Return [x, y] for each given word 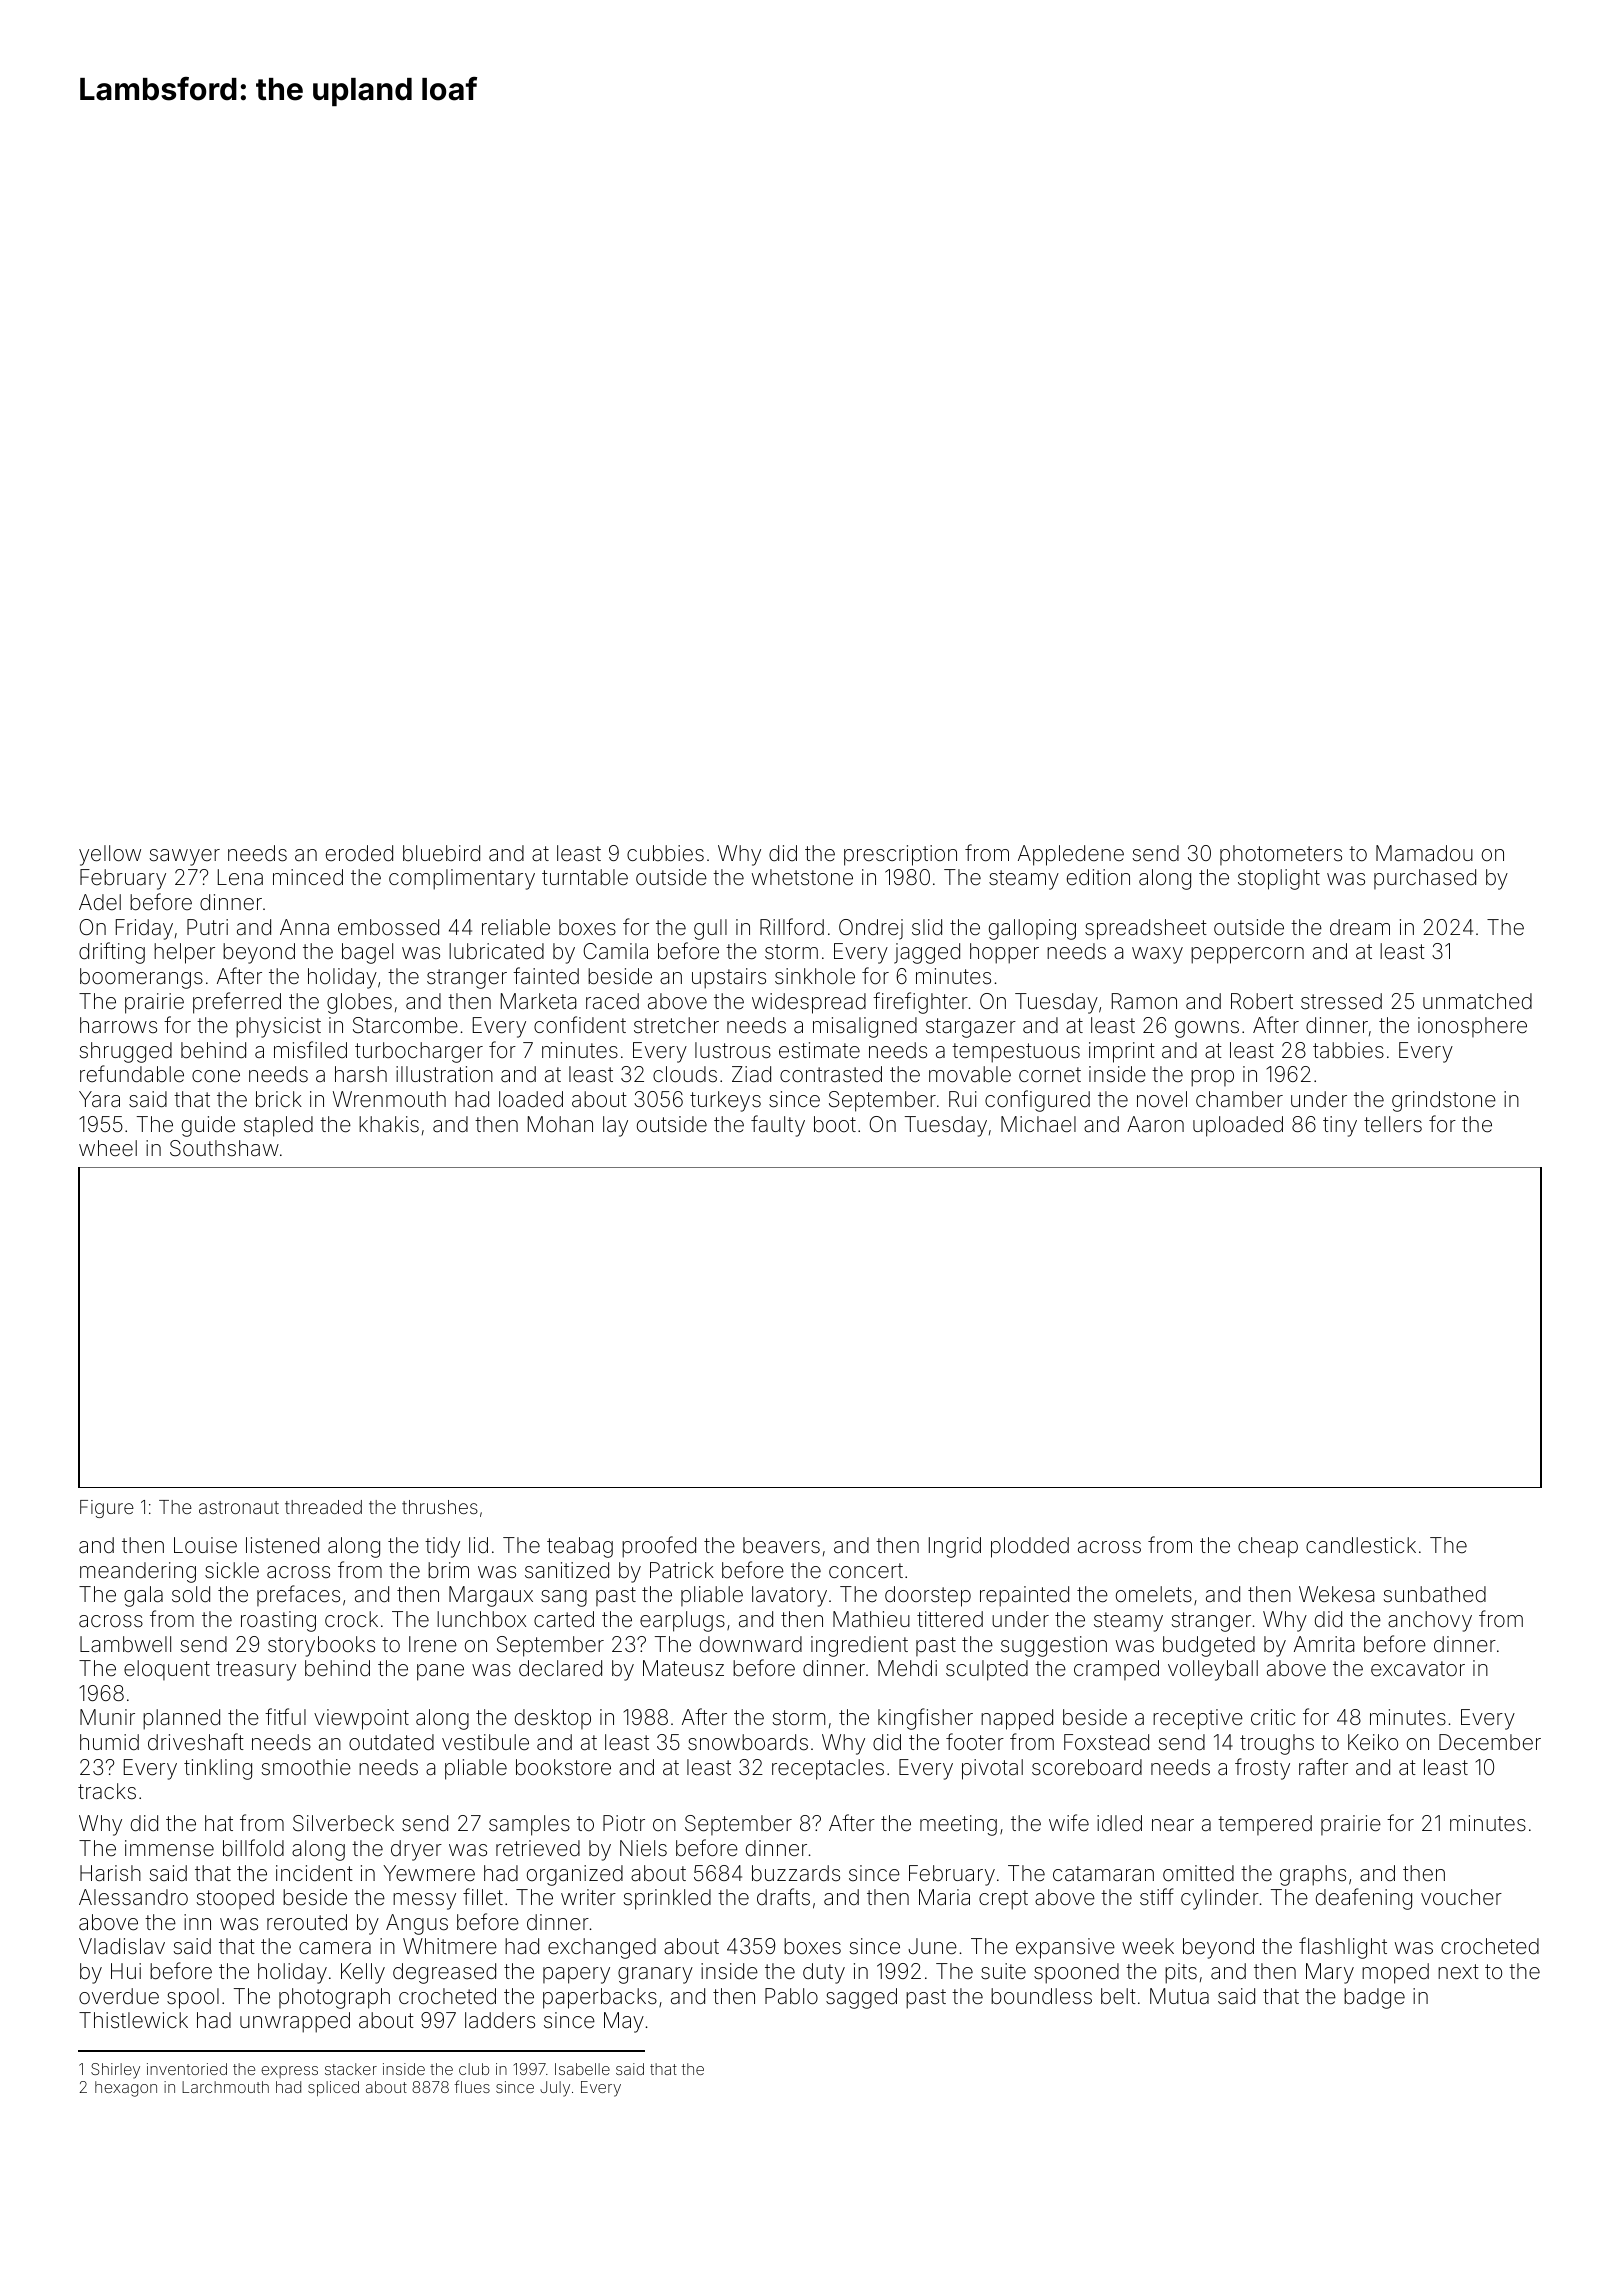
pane [440, 1672]
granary [655, 1975]
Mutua [1179, 1996]
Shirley [115, 2071]
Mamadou [1424, 853]
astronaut [239, 1507]
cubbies [665, 853]
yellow [110, 855]
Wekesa [1336, 1594]
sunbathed [1435, 1594]
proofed [659, 1547]
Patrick [682, 1570]
